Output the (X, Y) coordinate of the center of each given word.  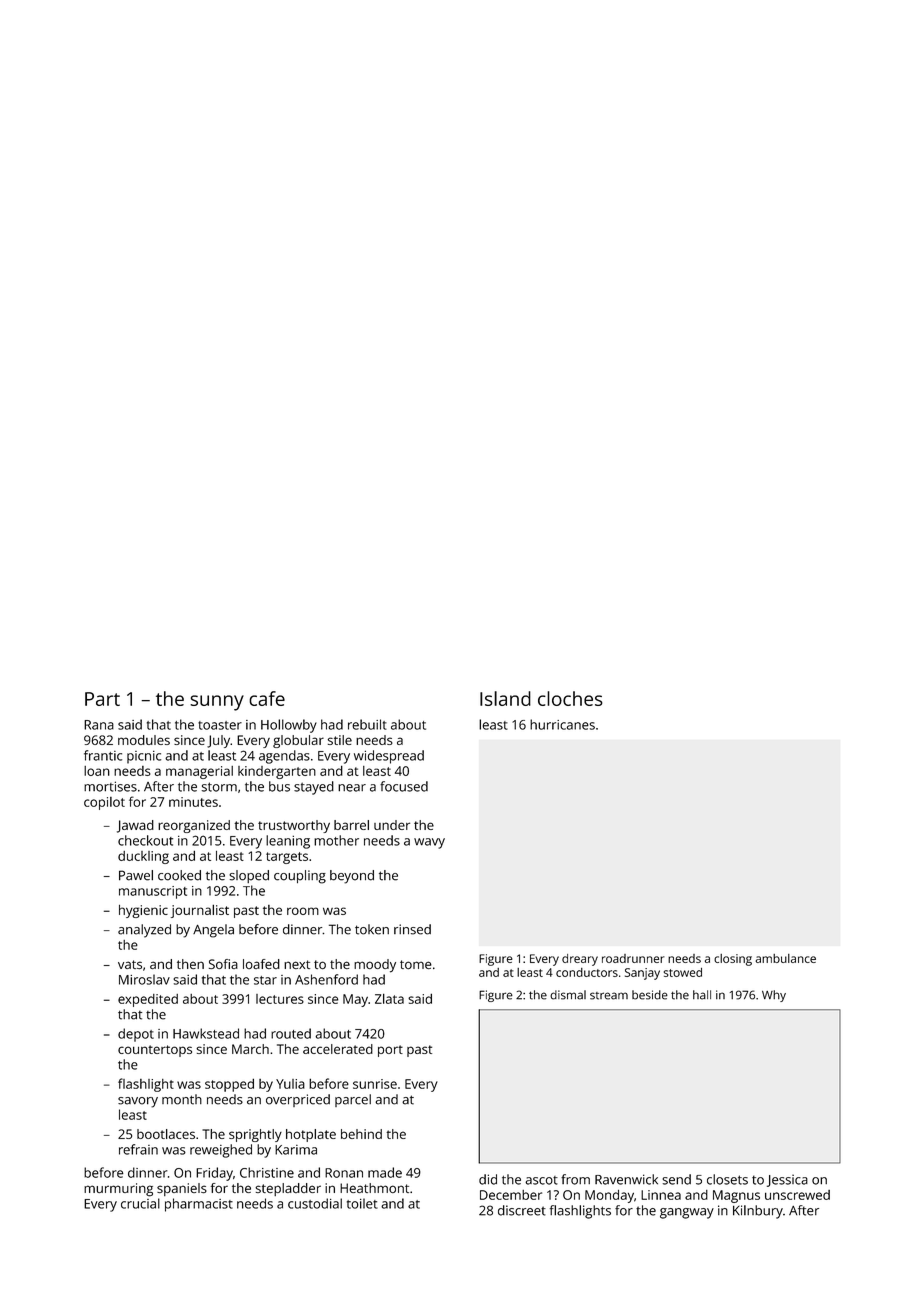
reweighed (221, 1151)
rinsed (412, 929)
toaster (220, 725)
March (250, 1049)
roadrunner (633, 958)
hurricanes (562, 724)
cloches (570, 698)
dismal (568, 995)
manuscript (153, 892)
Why (774, 996)
